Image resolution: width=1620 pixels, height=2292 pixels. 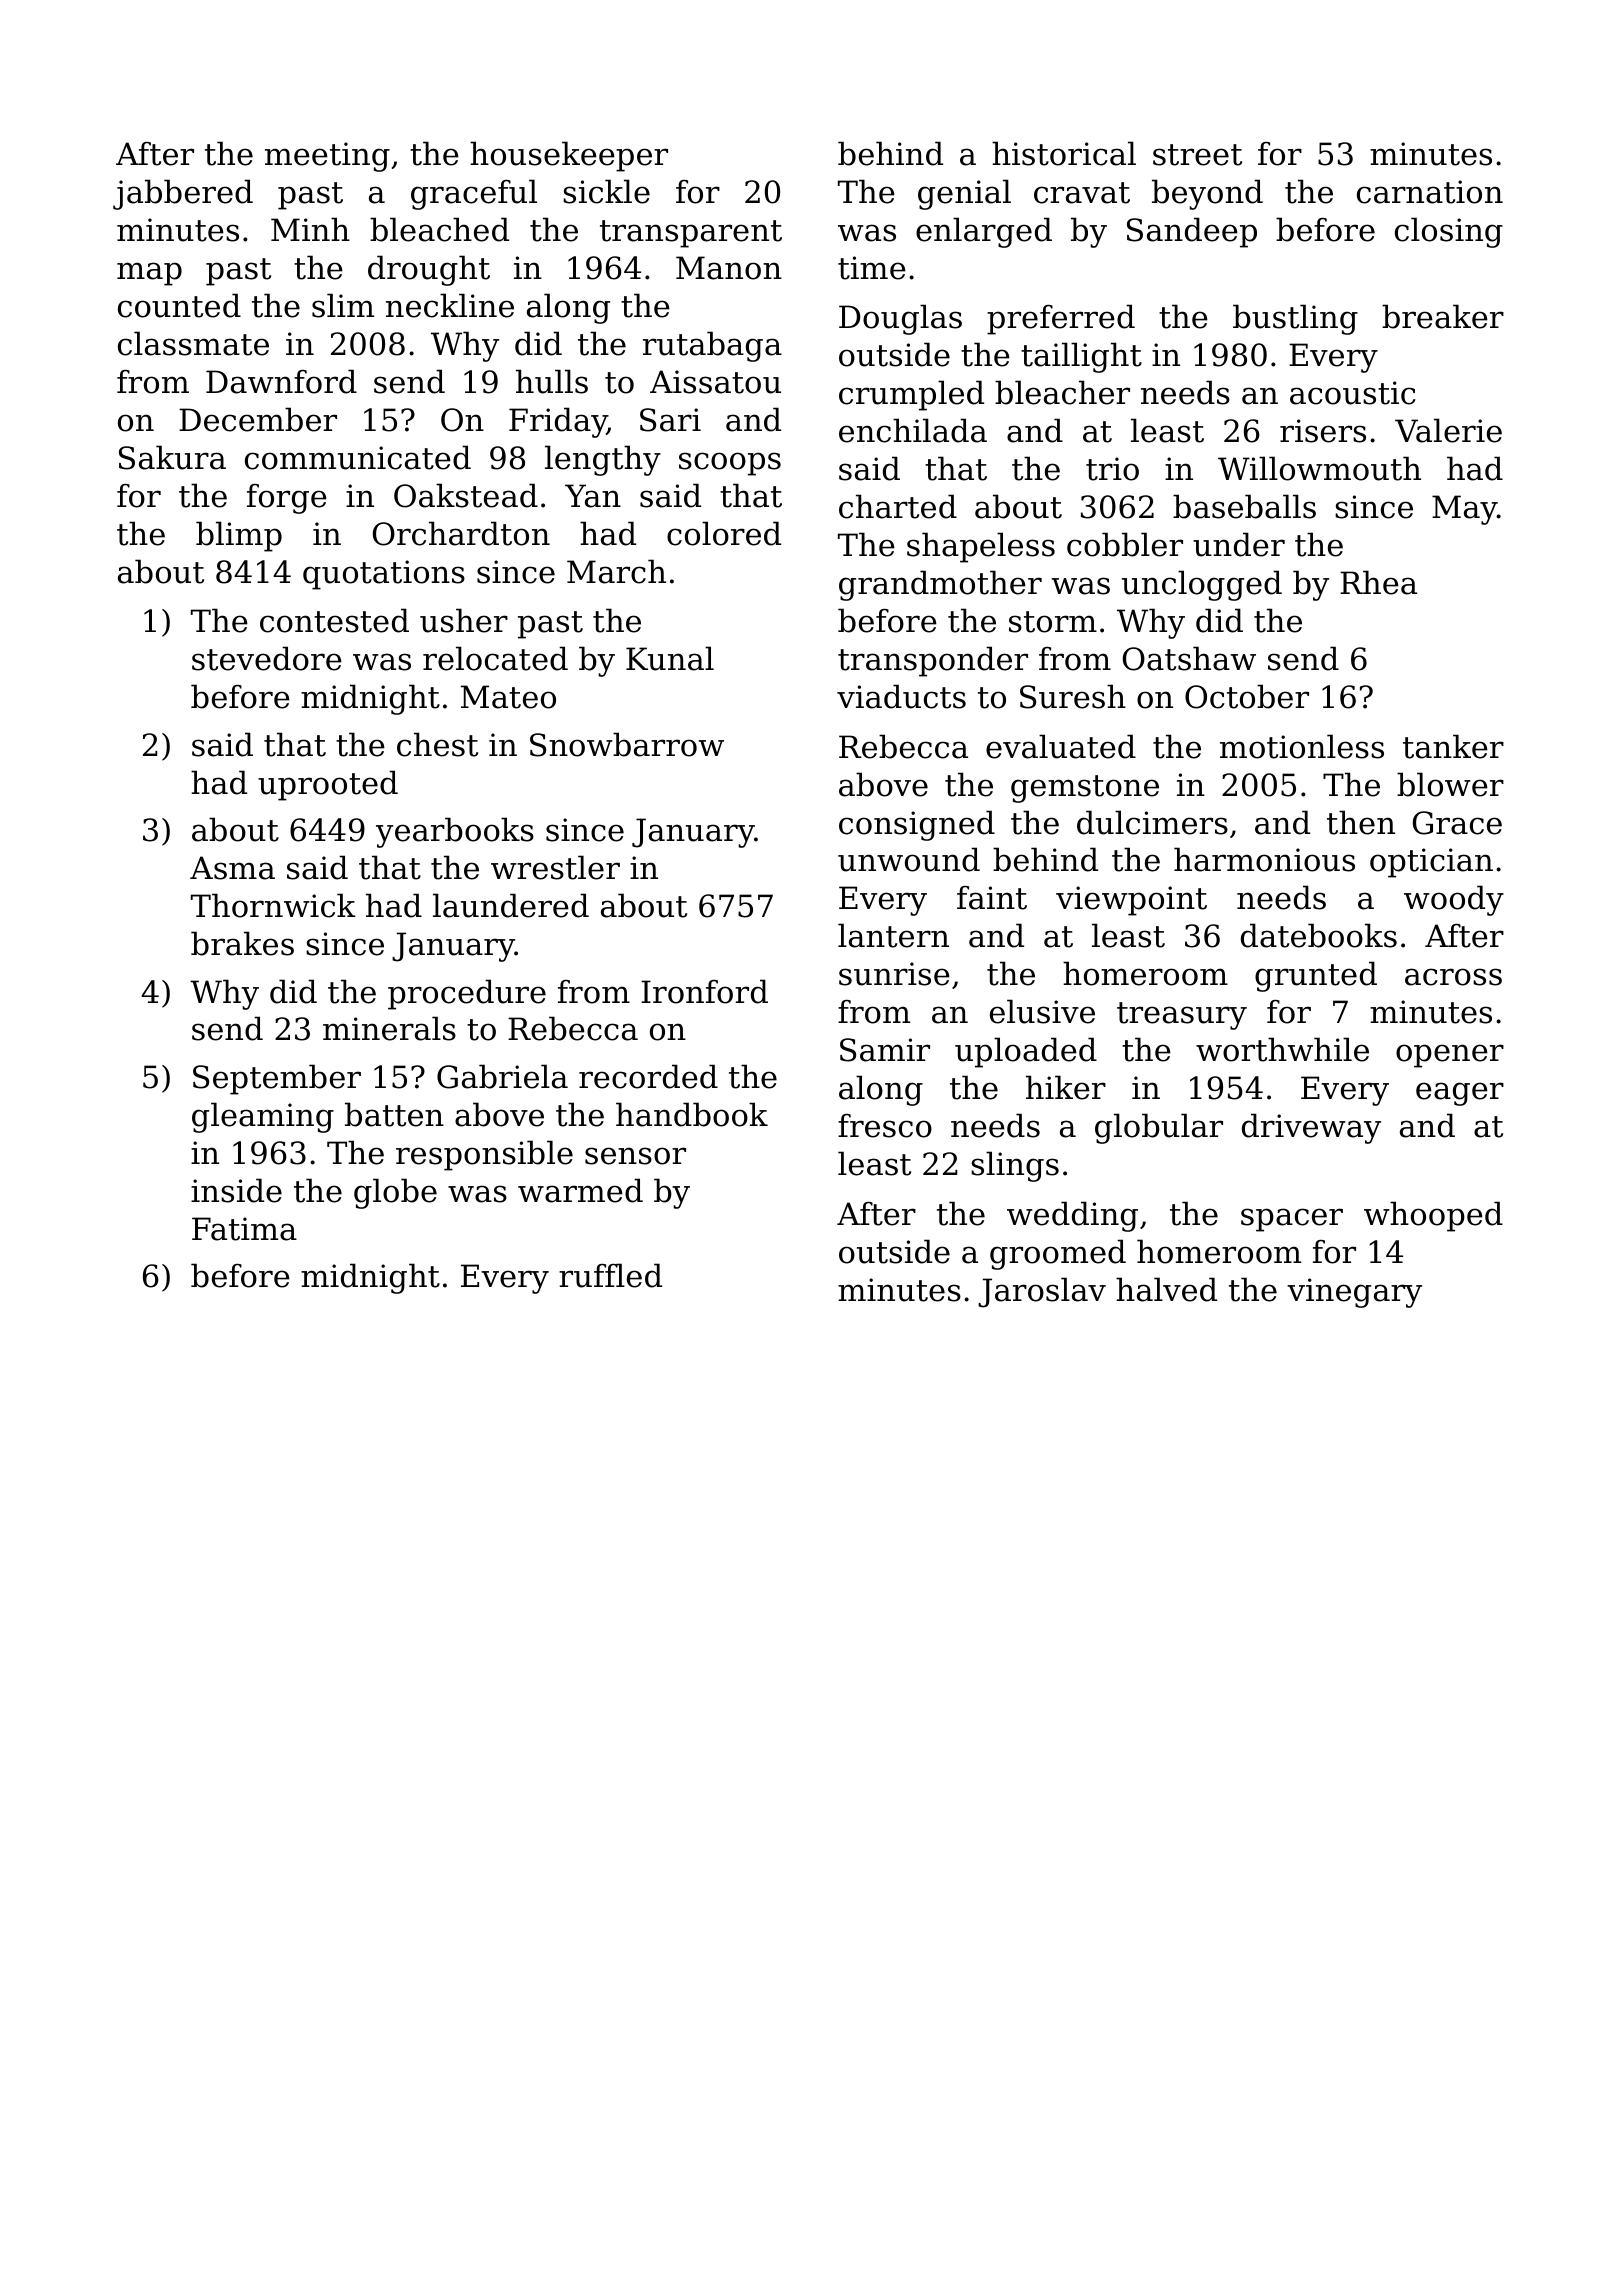 What do you see at coordinates (610, 1275) in the page?
I see `ruffled` at bounding box center [610, 1275].
